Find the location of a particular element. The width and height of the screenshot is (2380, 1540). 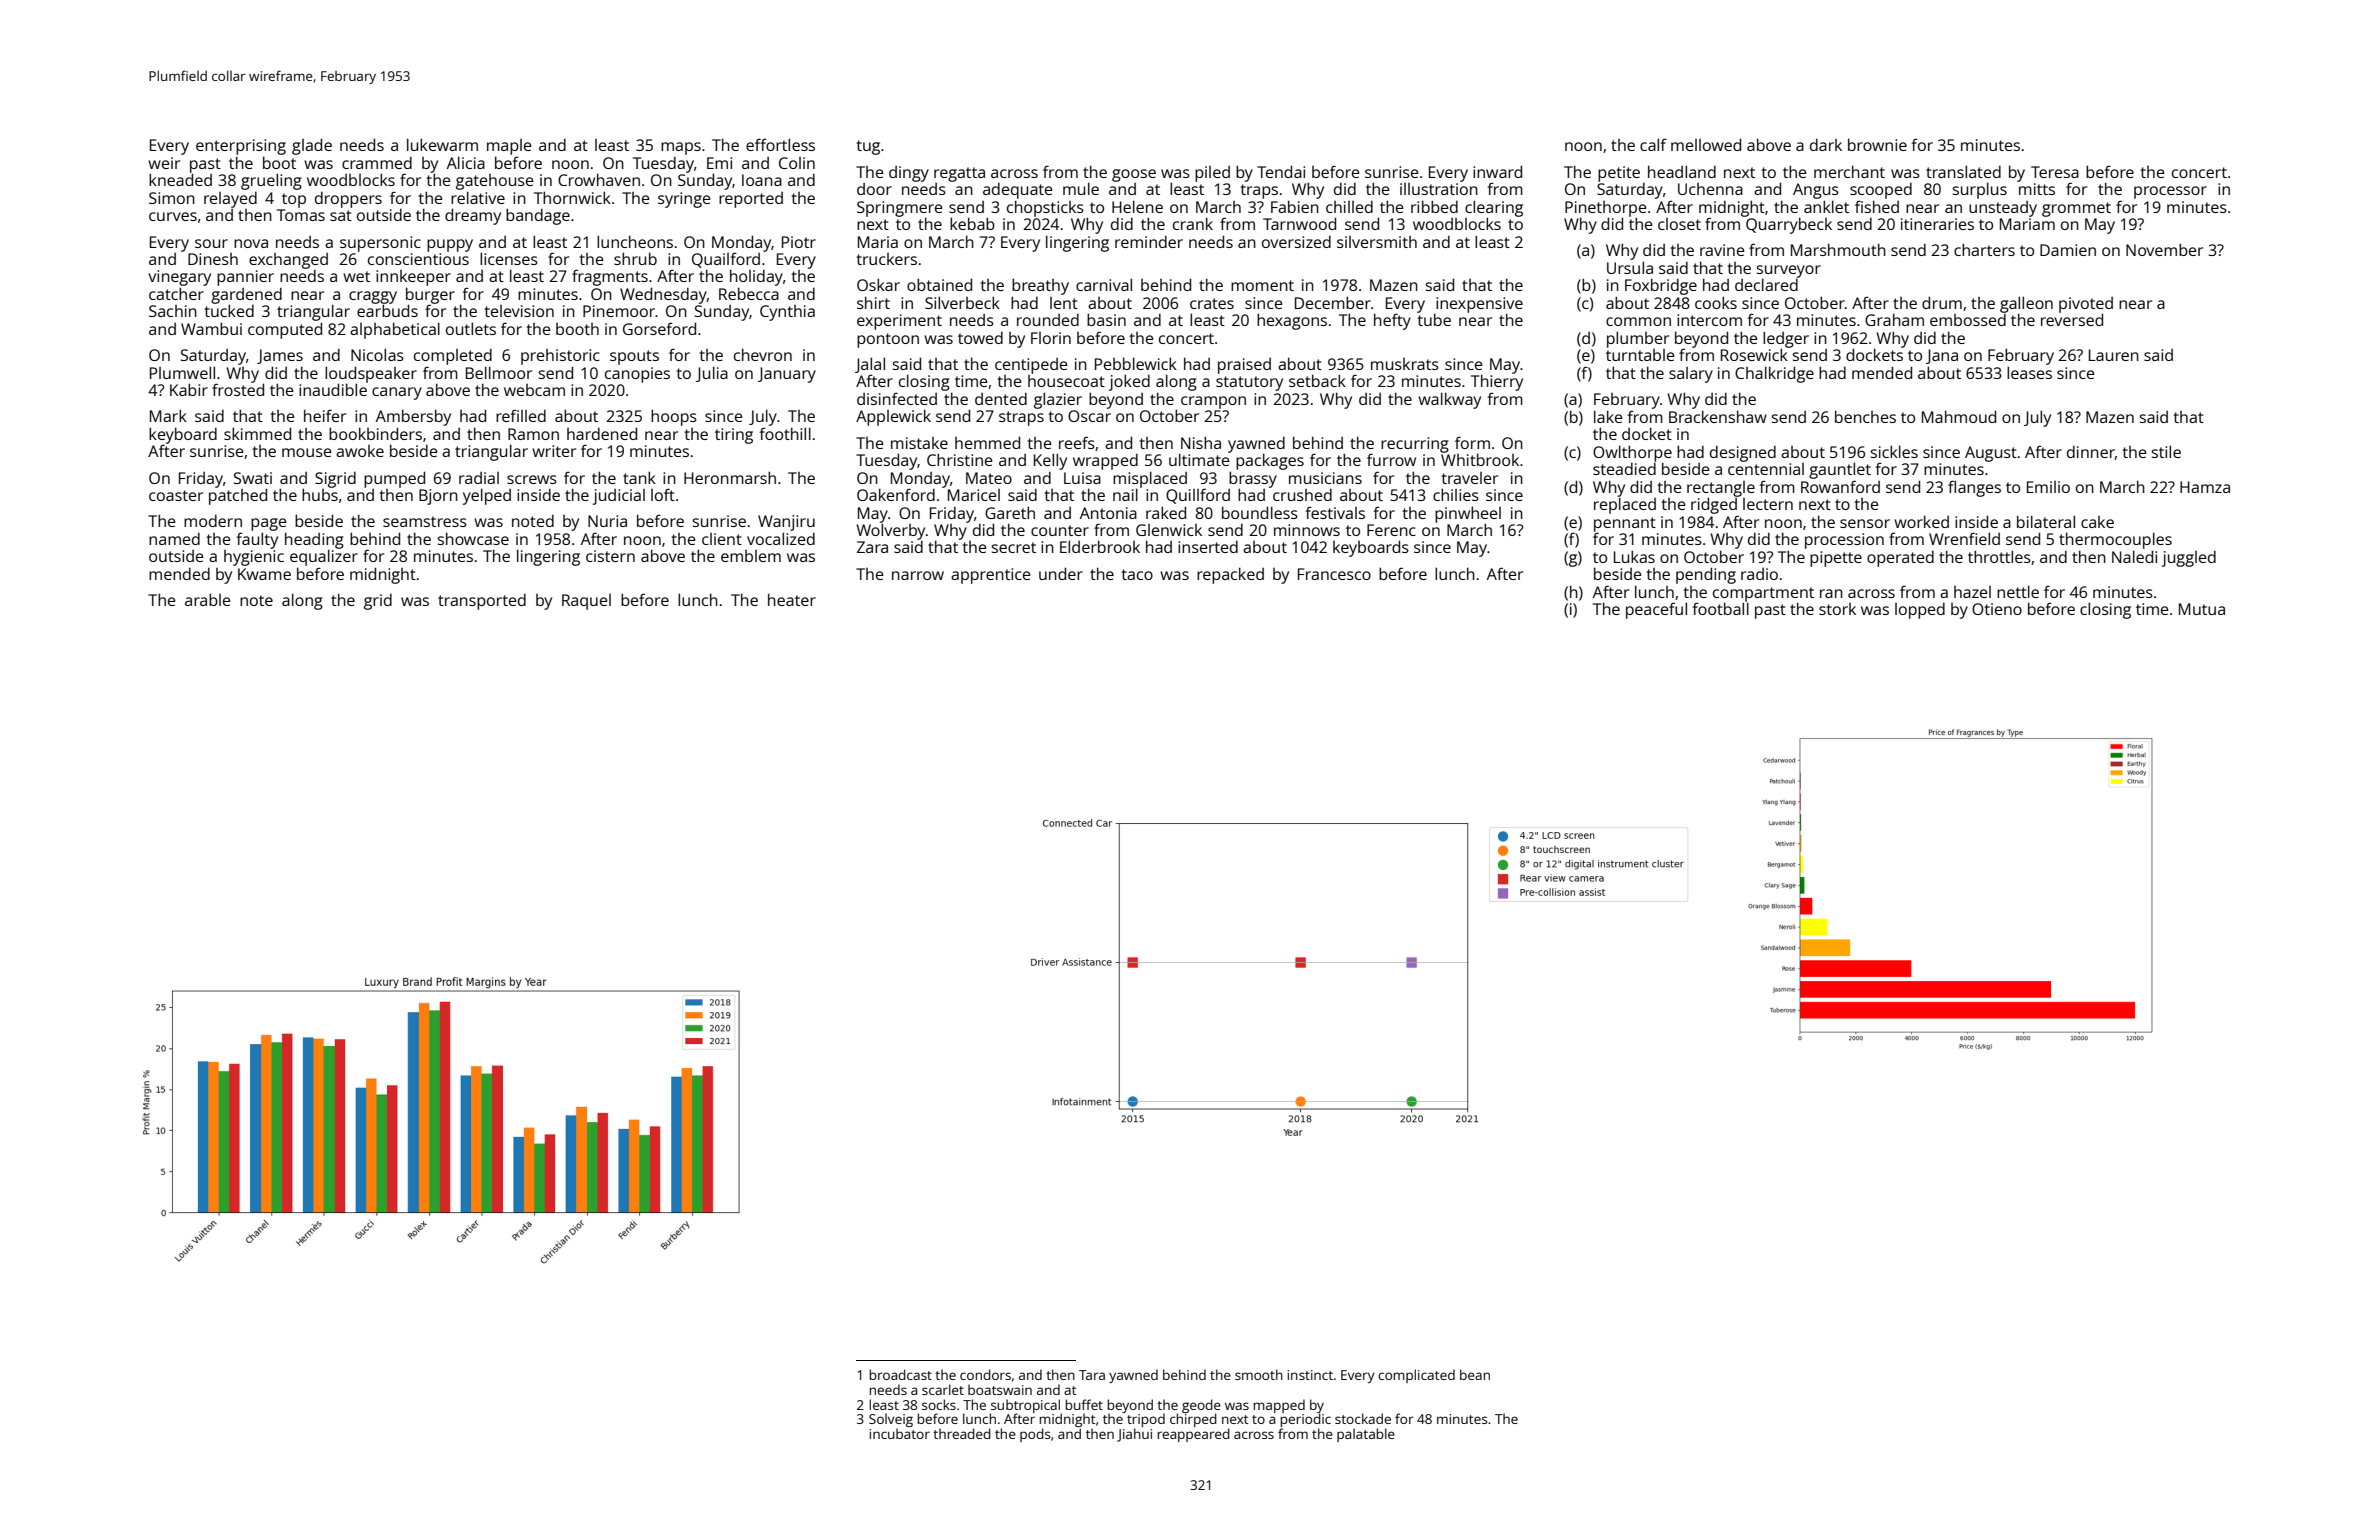

transported is located at coordinates (482, 602).
